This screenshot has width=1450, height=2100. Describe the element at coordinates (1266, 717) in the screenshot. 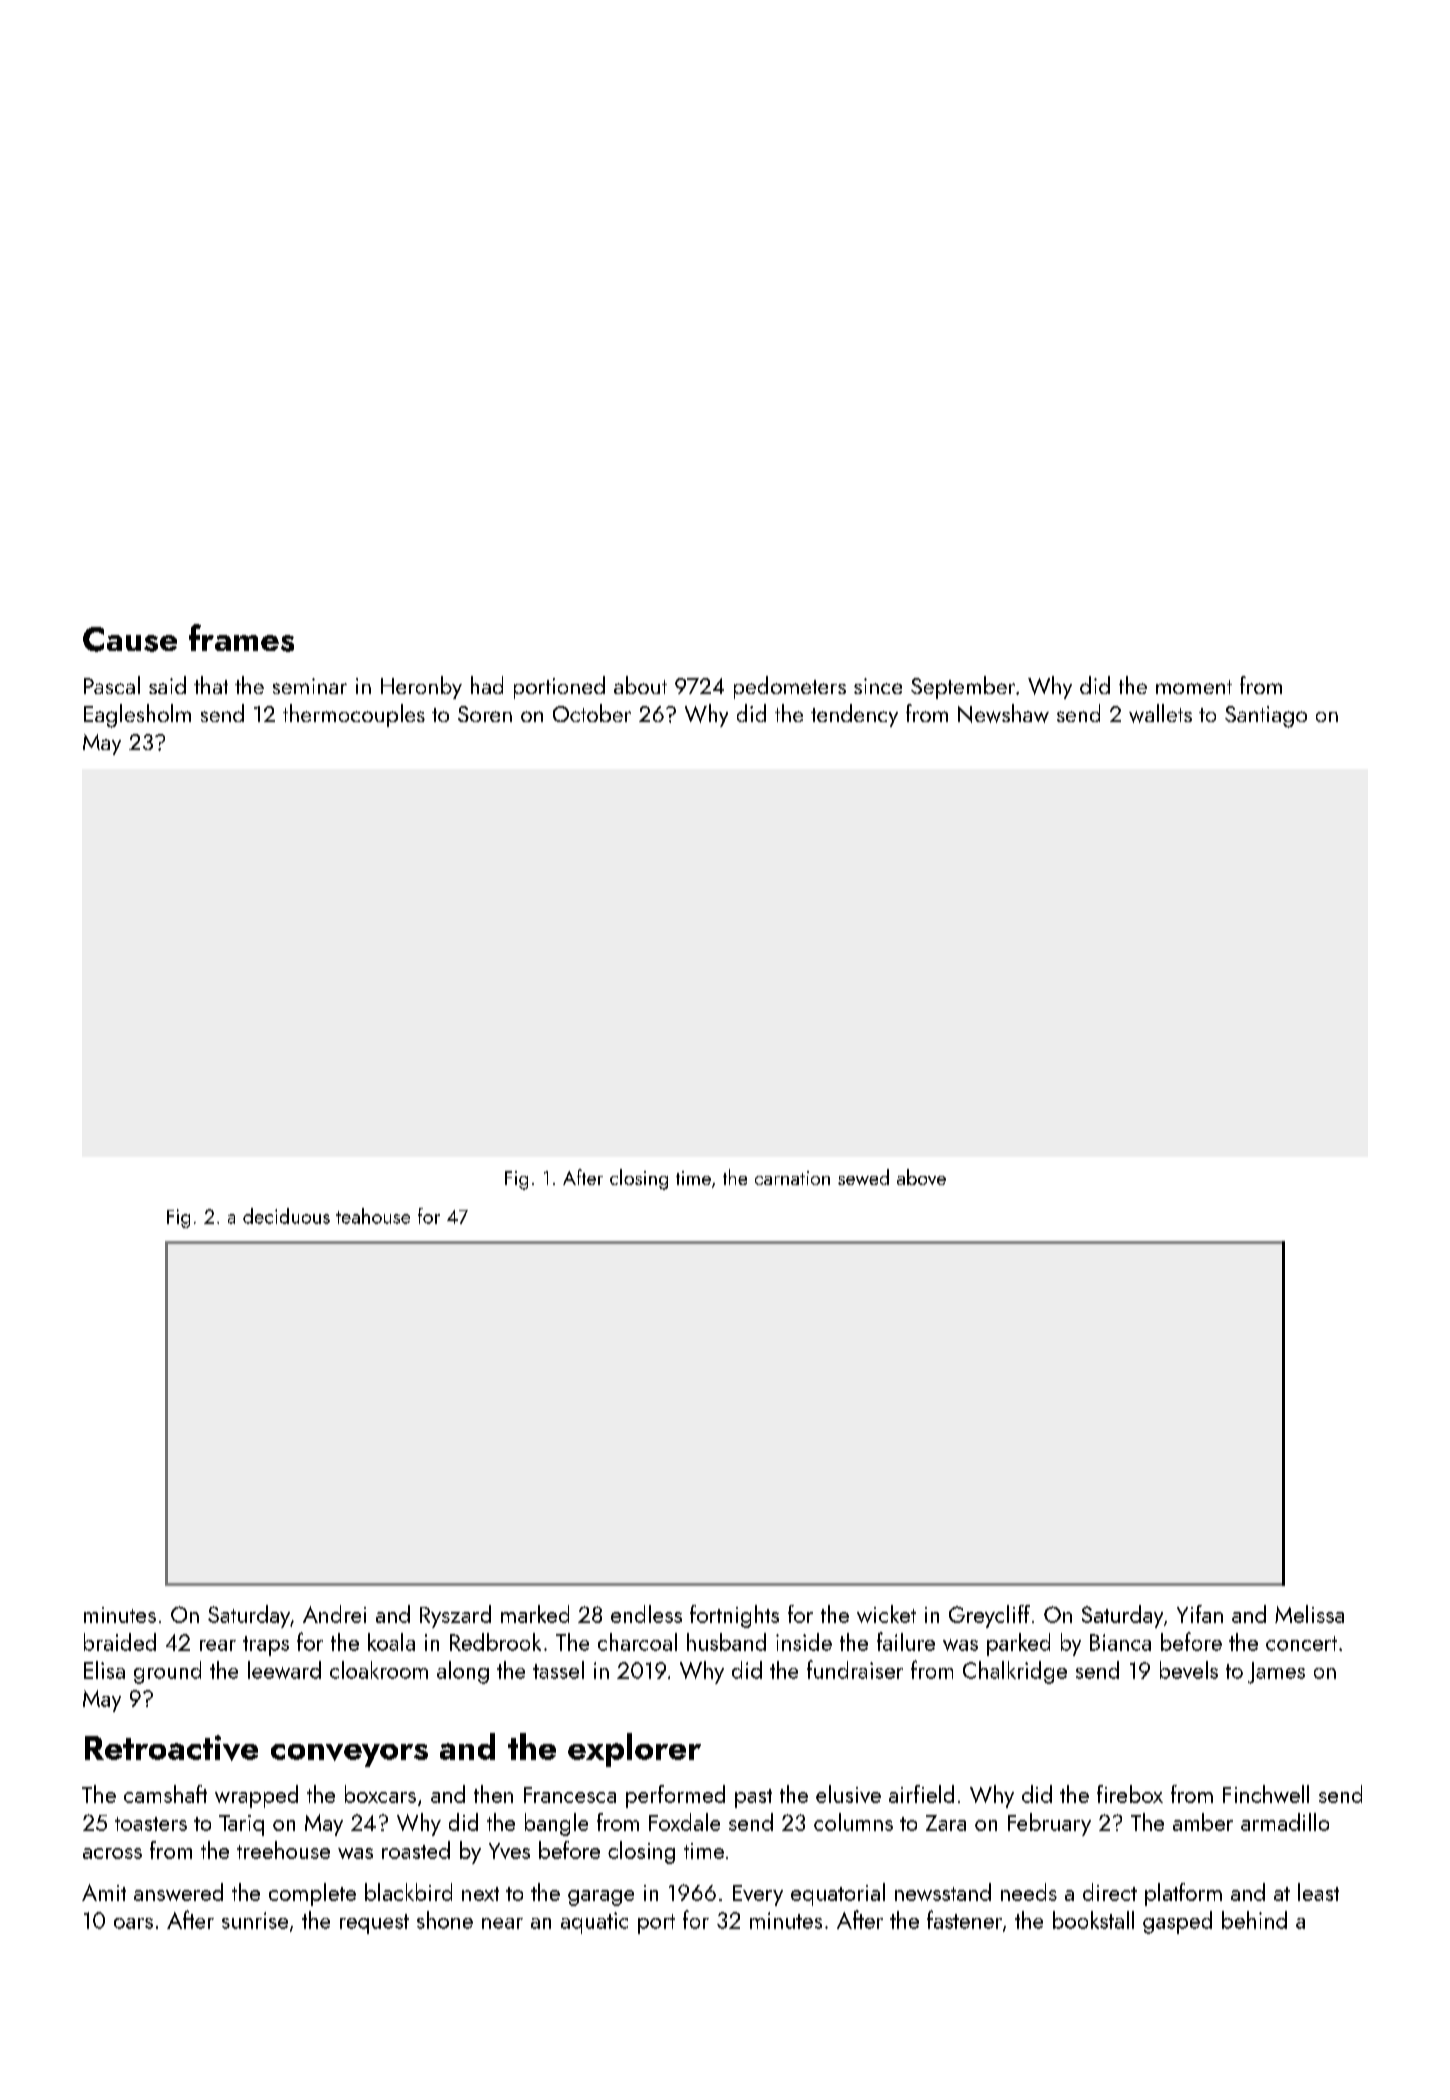

I see `Santiago` at that location.
